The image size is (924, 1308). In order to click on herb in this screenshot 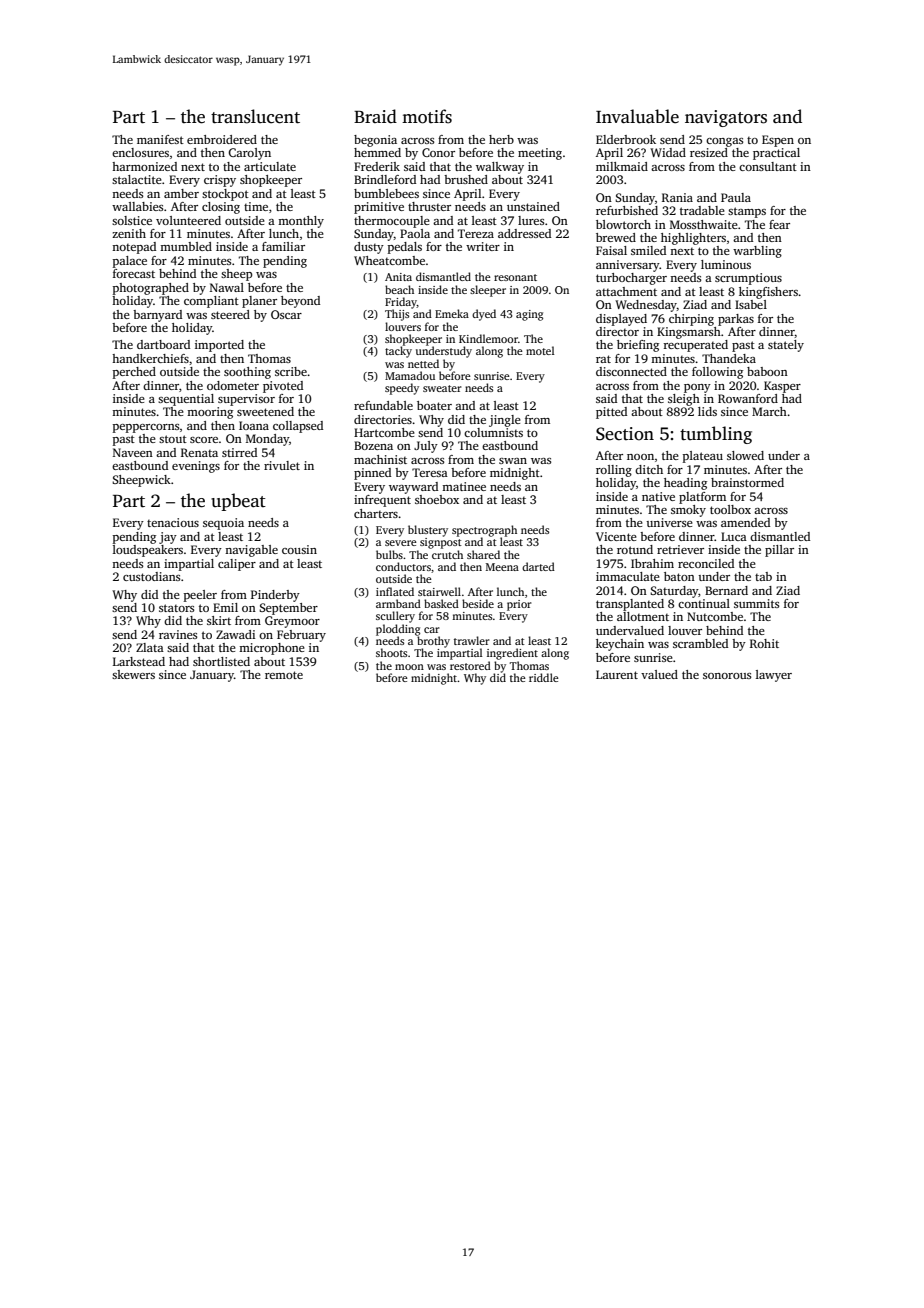, I will do `click(501, 139)`.
